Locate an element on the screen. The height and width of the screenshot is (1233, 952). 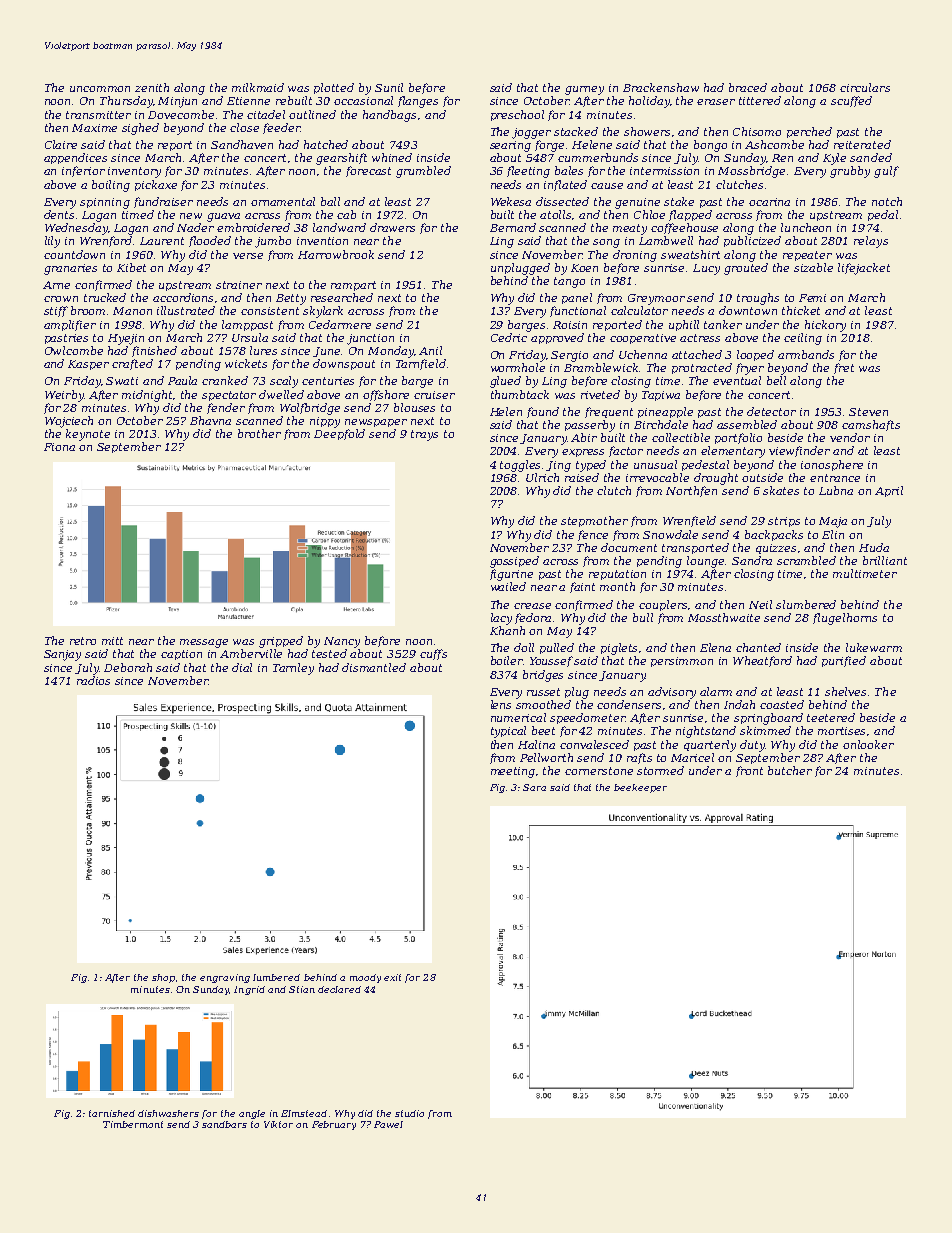
keynote is located at coordinates (88, 435).
